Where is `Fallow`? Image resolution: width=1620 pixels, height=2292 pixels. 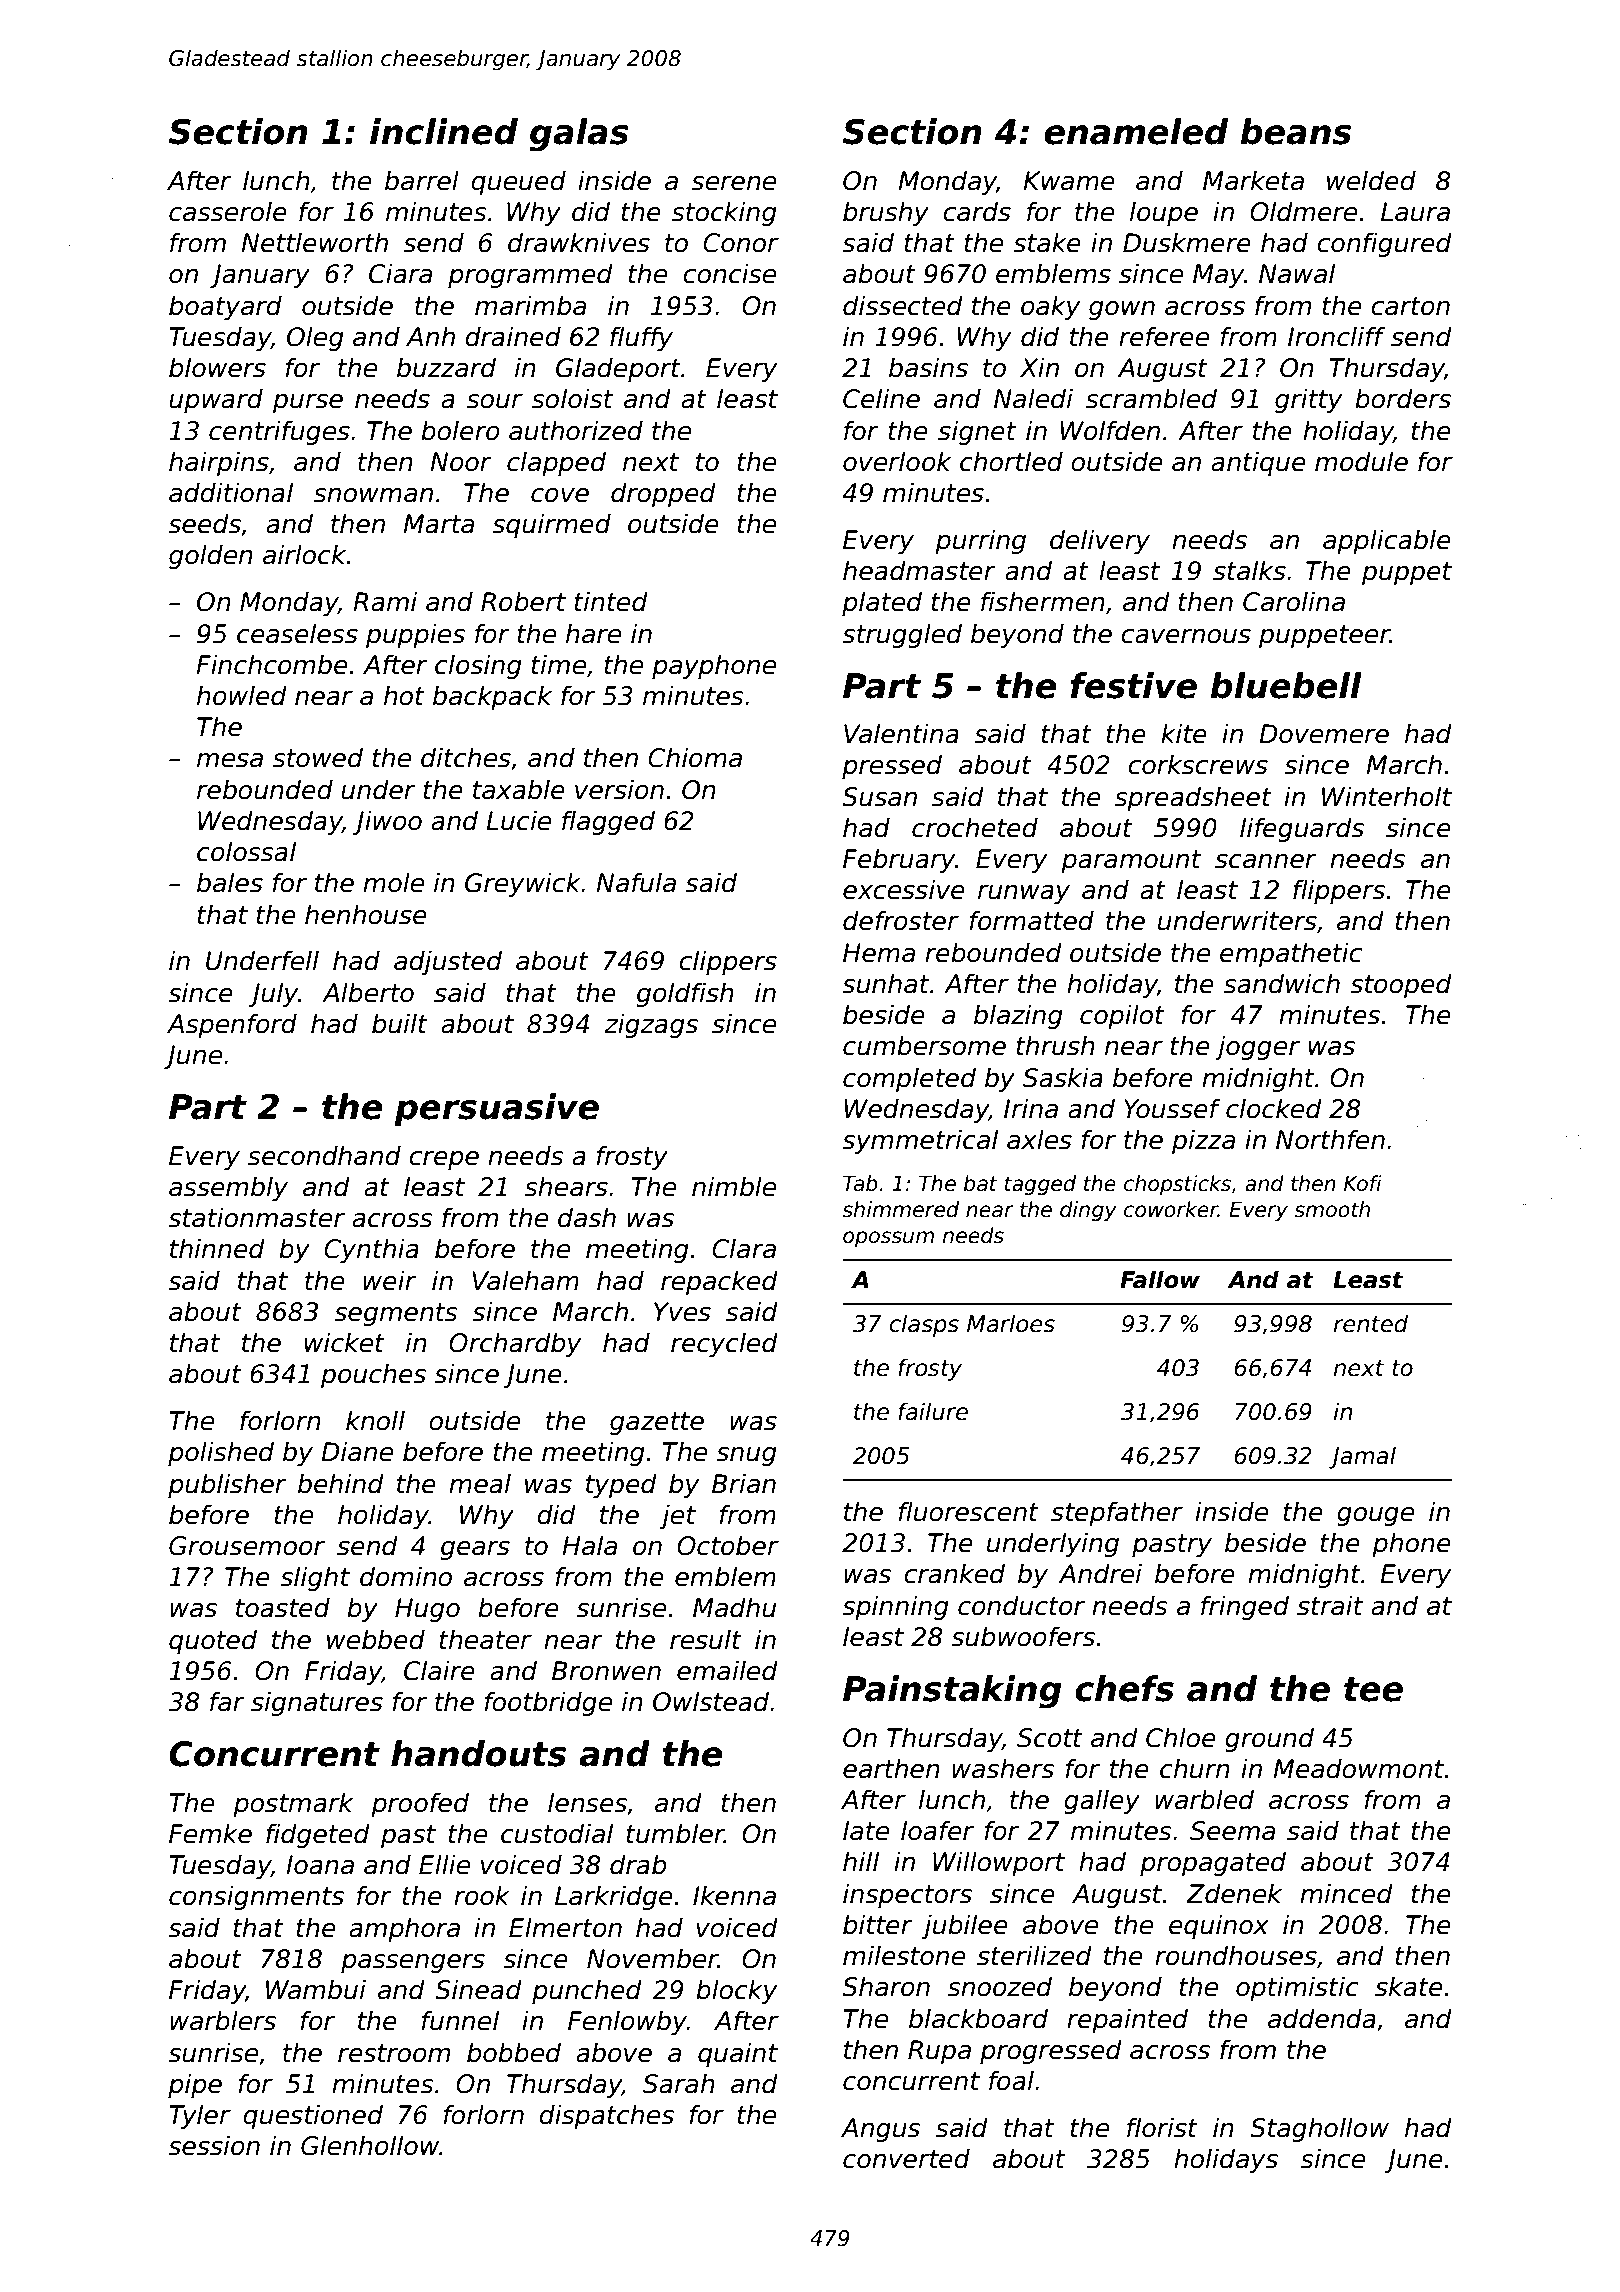 Fallow is located at coordinates (1160, 1279).
